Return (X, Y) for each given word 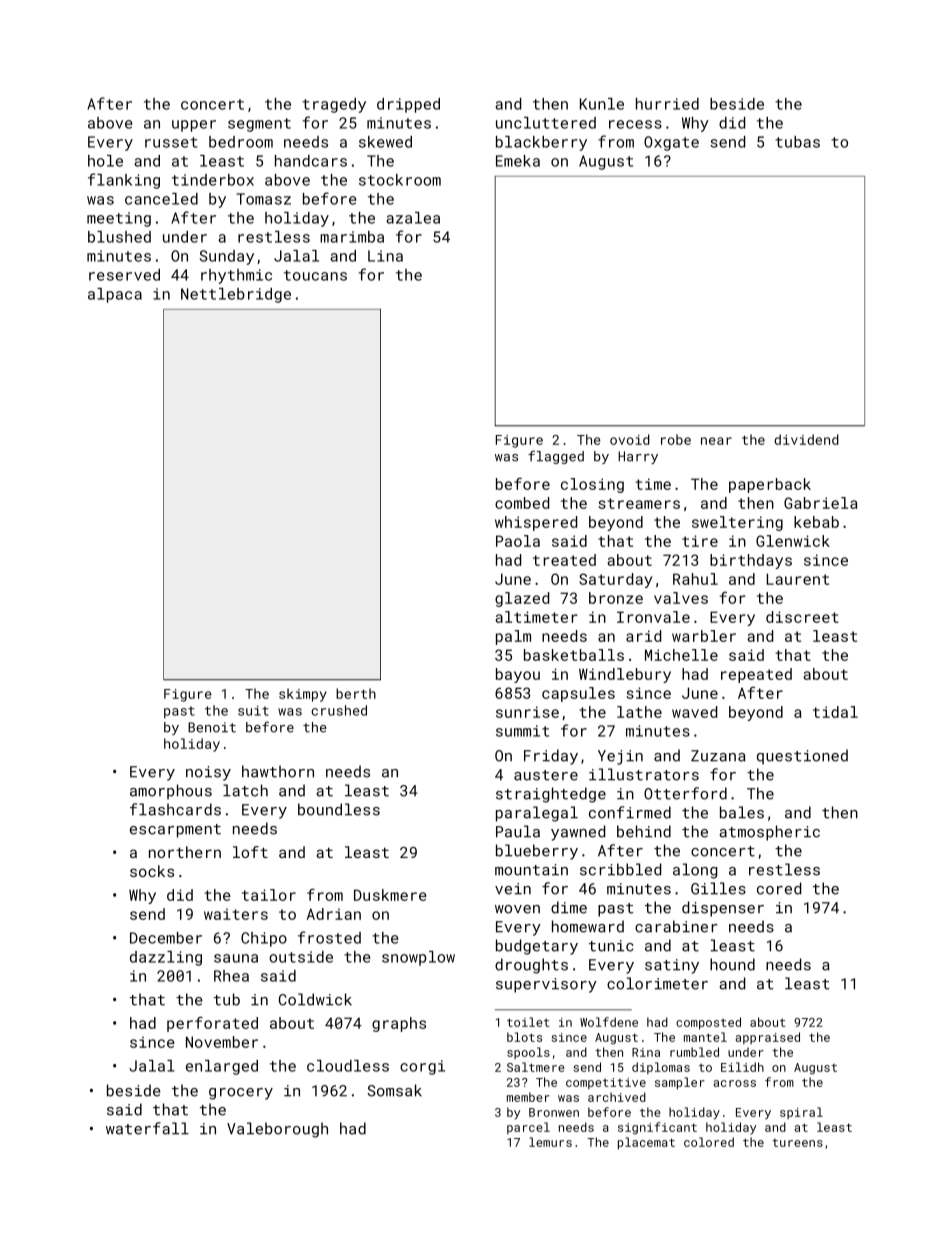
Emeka (518, 161)
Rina (646, 1052)
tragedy (334, 105)
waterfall (147, 1128)
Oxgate (671, 143)
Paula (518, 831)
